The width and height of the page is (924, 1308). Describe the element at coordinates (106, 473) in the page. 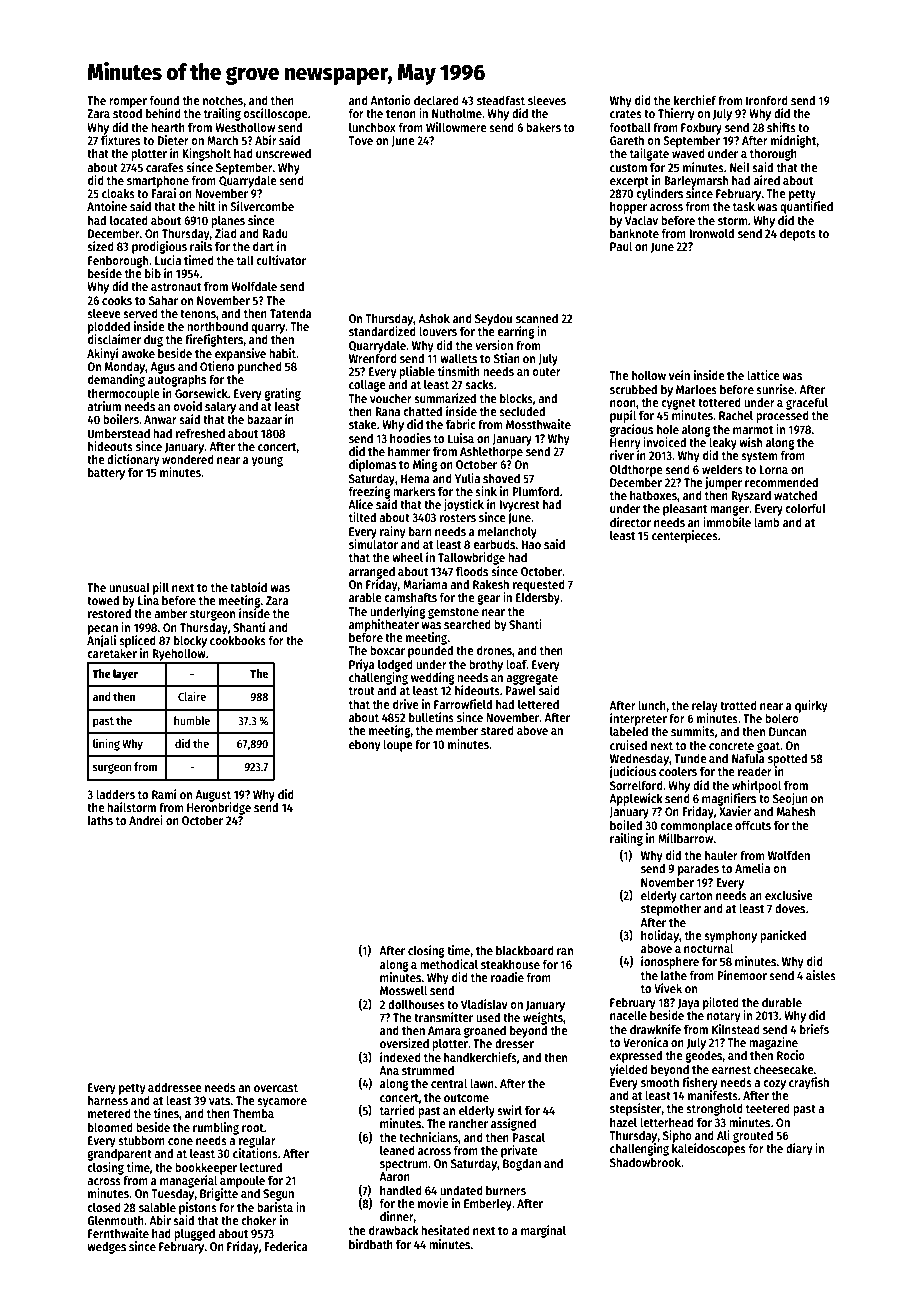

I see `battery` at that location.
